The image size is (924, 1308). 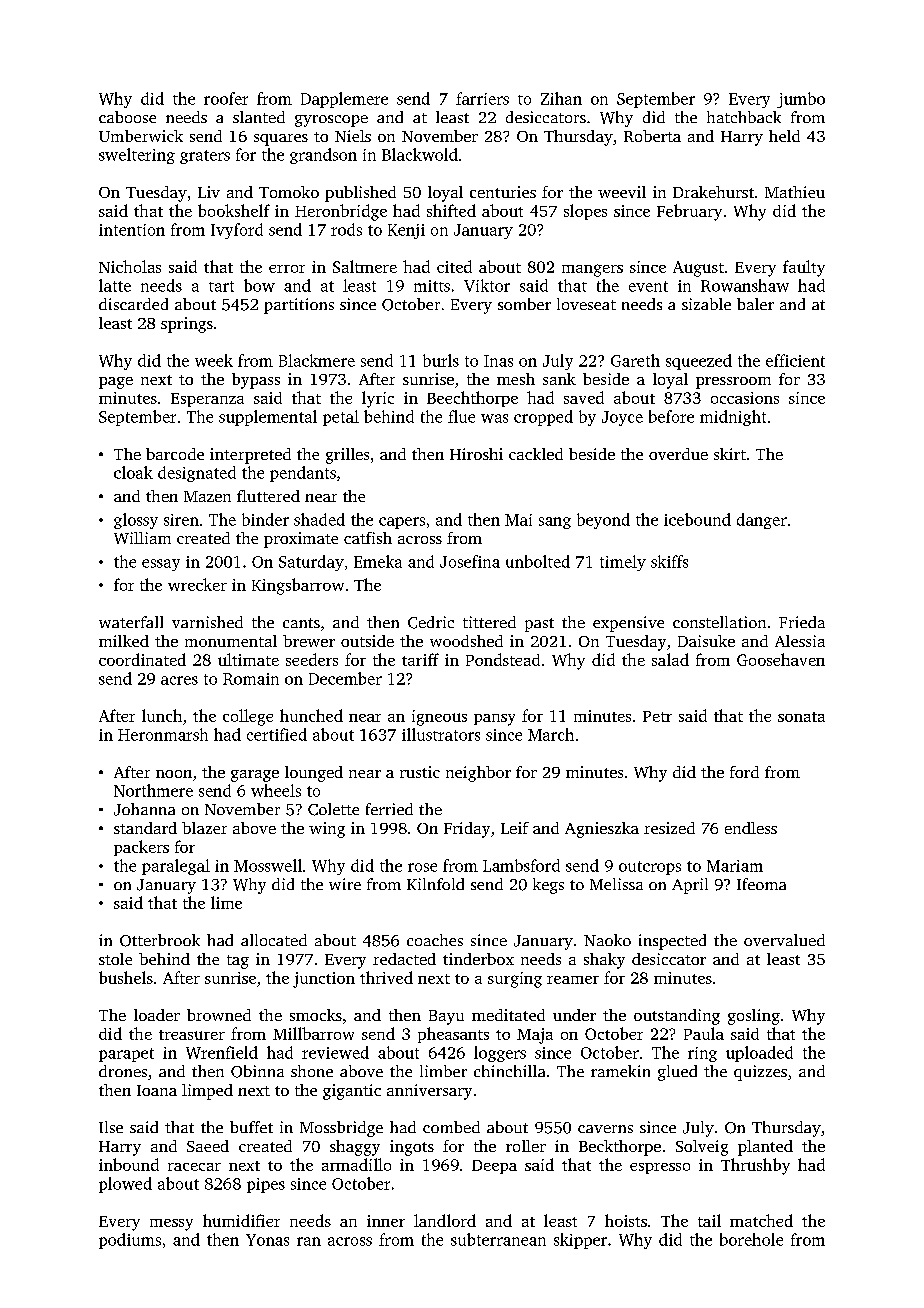 What do you see at coordinates (133, 472) in the screenshot?
I see `cloak` at bounding box center [133, 472].
